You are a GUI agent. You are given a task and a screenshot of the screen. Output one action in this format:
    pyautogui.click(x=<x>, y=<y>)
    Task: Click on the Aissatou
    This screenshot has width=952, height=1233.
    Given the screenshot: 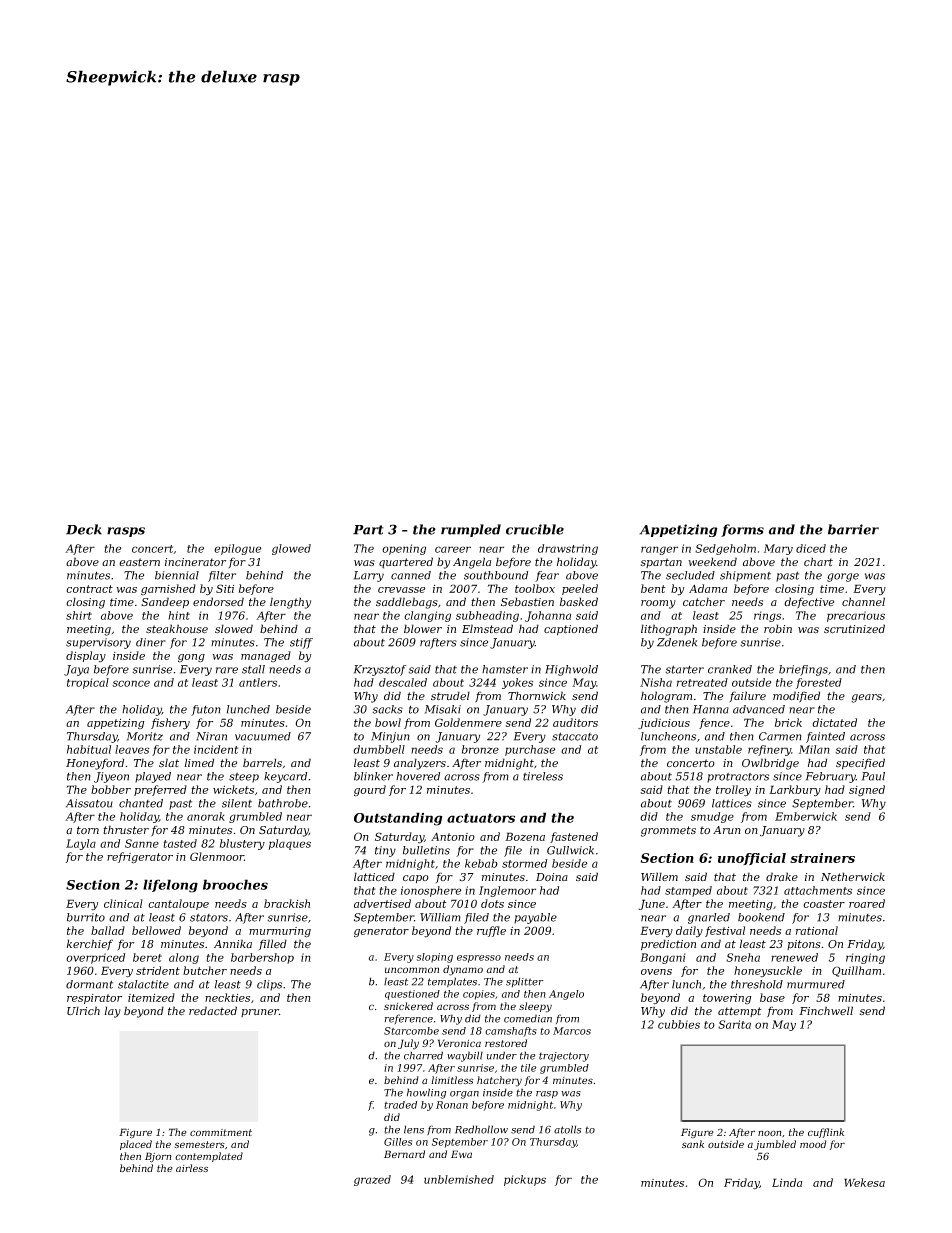 What is the action you would take?
    pyautogui.click(x=89, y=803)
